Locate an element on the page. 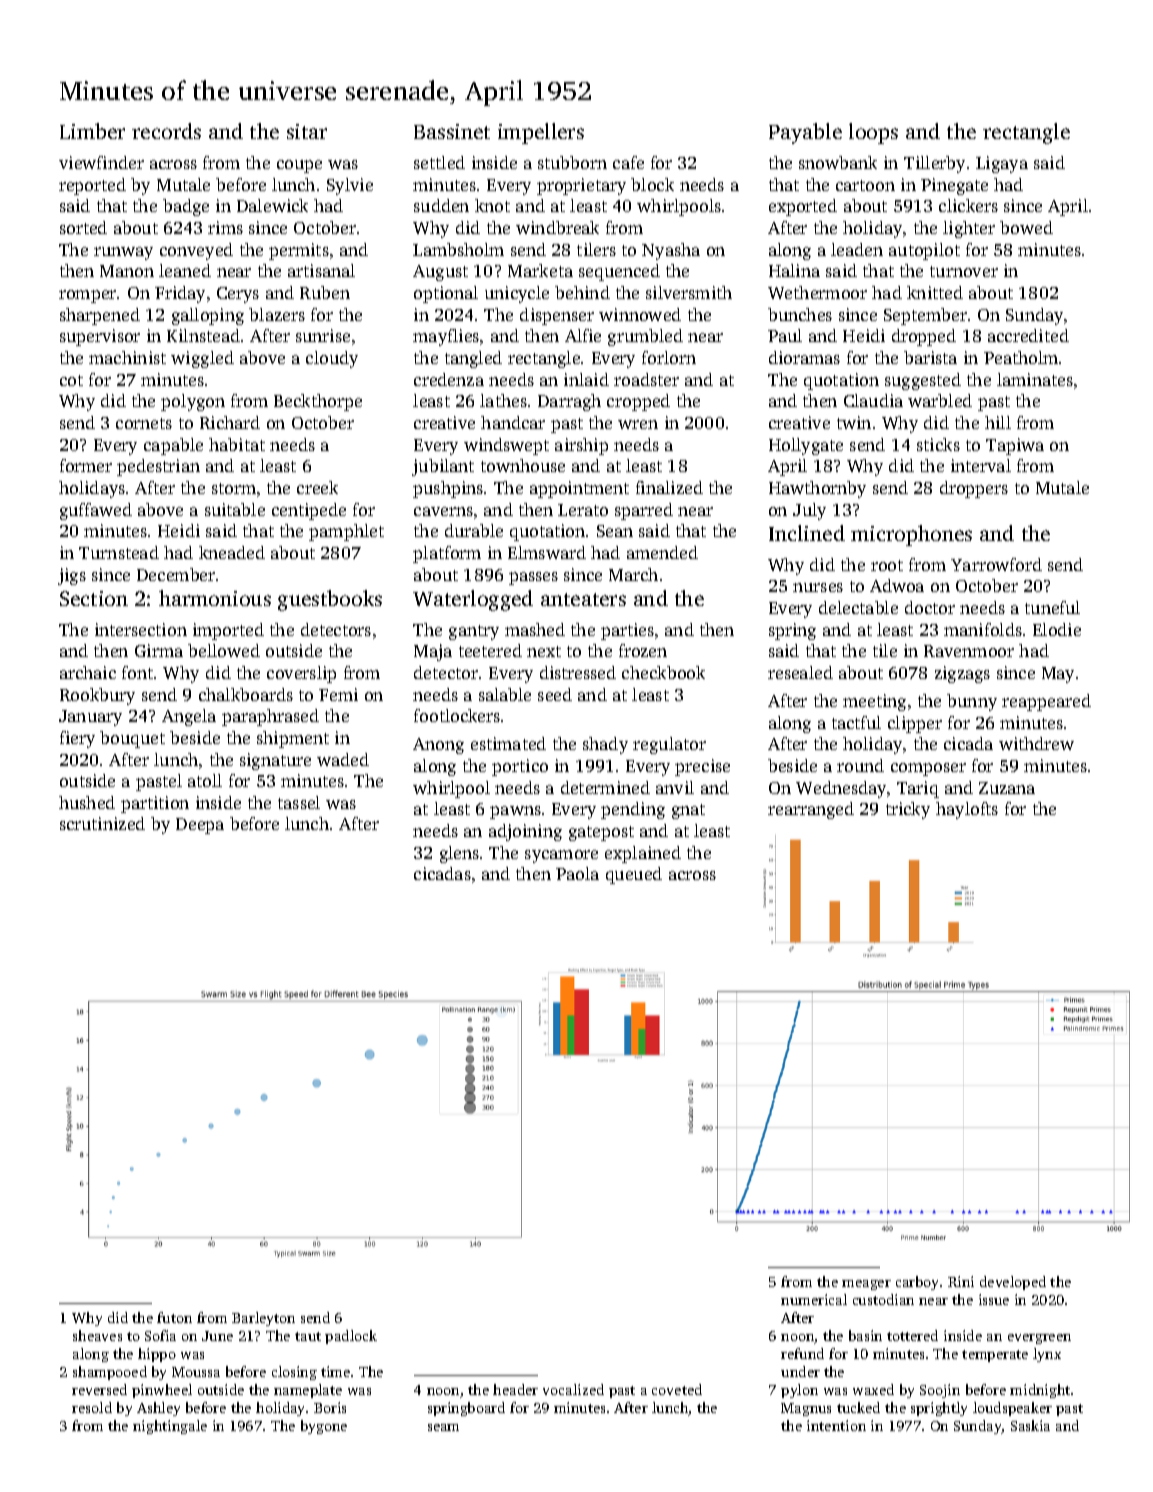  loops is located at coordinates (873, 133).
